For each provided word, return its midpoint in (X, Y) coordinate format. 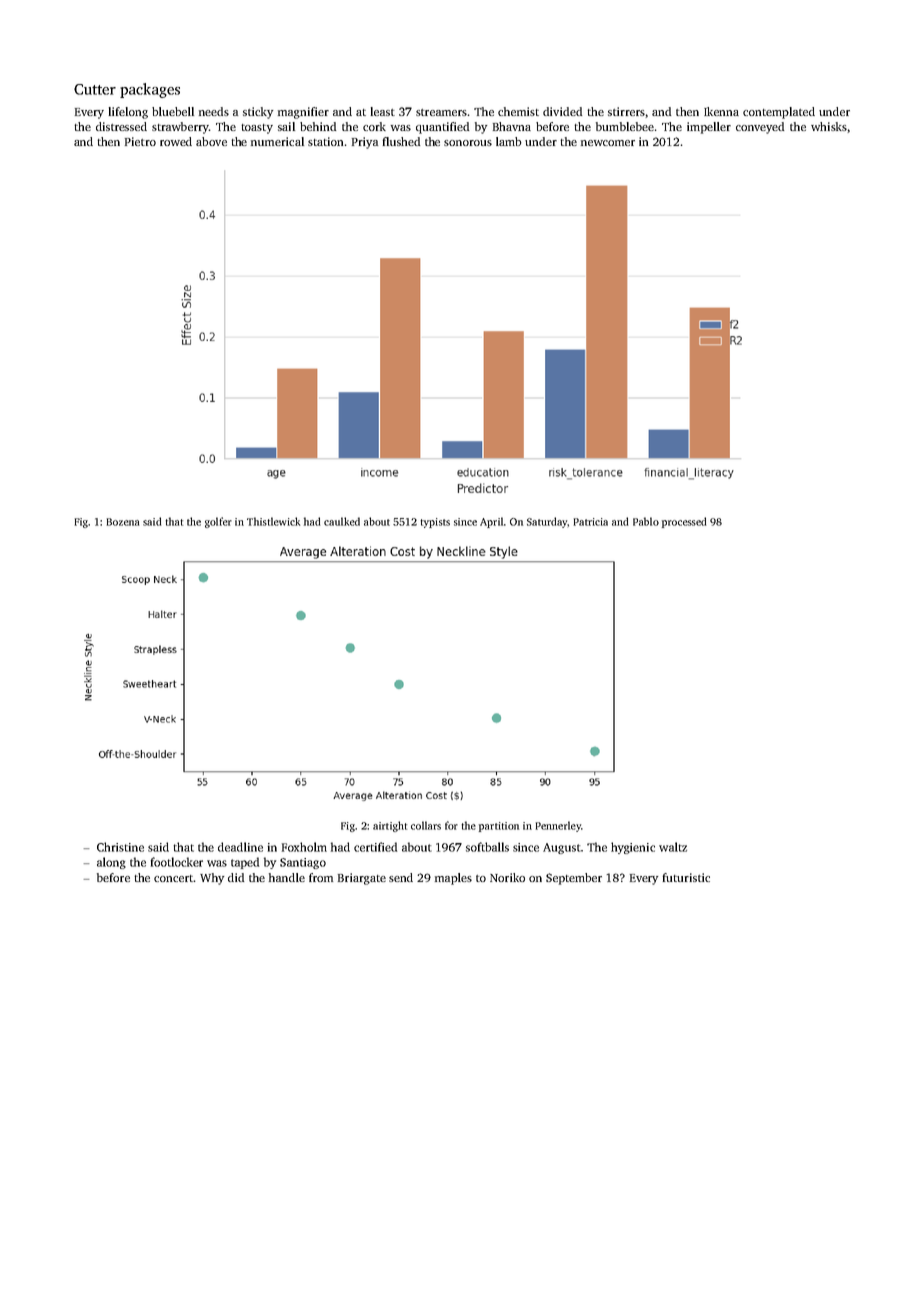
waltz (673, 847)
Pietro (140, 141)
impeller (709, 128)
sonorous (468, 143)
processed (684, 522)
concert (174, 878)
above (211, 141)
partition (499, 827)
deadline (240, 847)
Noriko (507, 877)
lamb (509, 141)
